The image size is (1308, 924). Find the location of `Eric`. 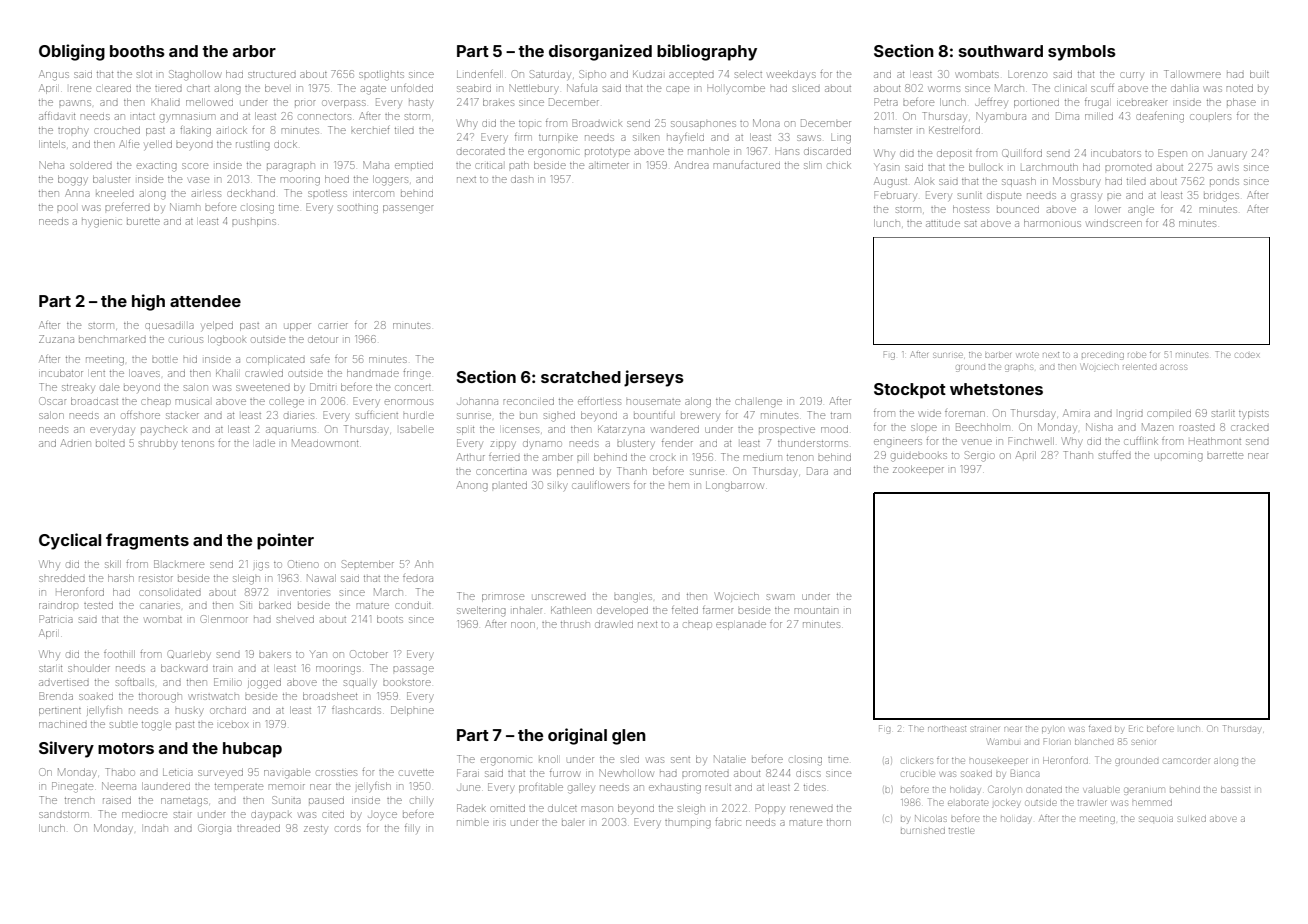

Eric is located at coordinates (1136, 728).
